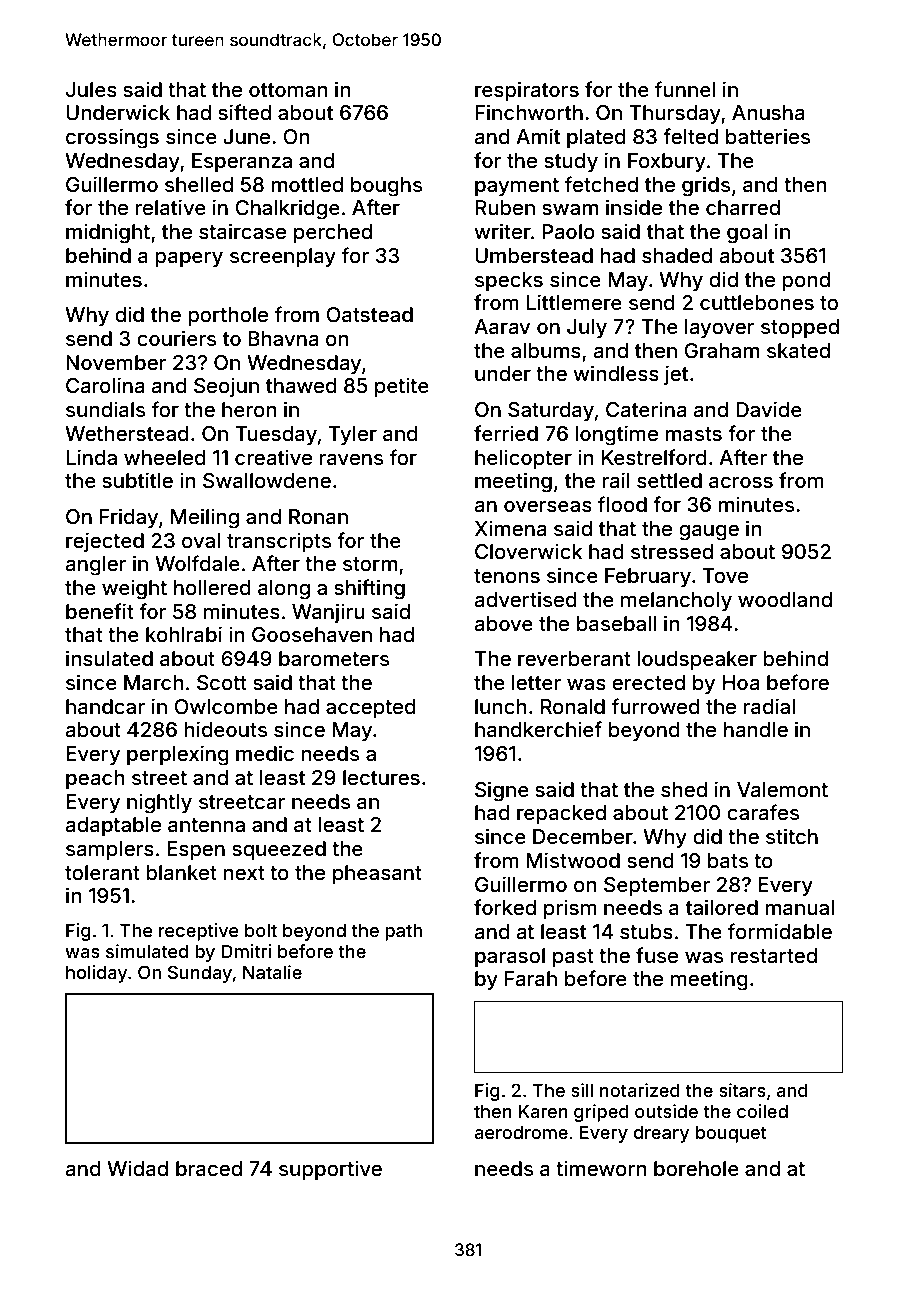 The image size is (908, 1316). I want to click on Widad, so click(137, 1168).
